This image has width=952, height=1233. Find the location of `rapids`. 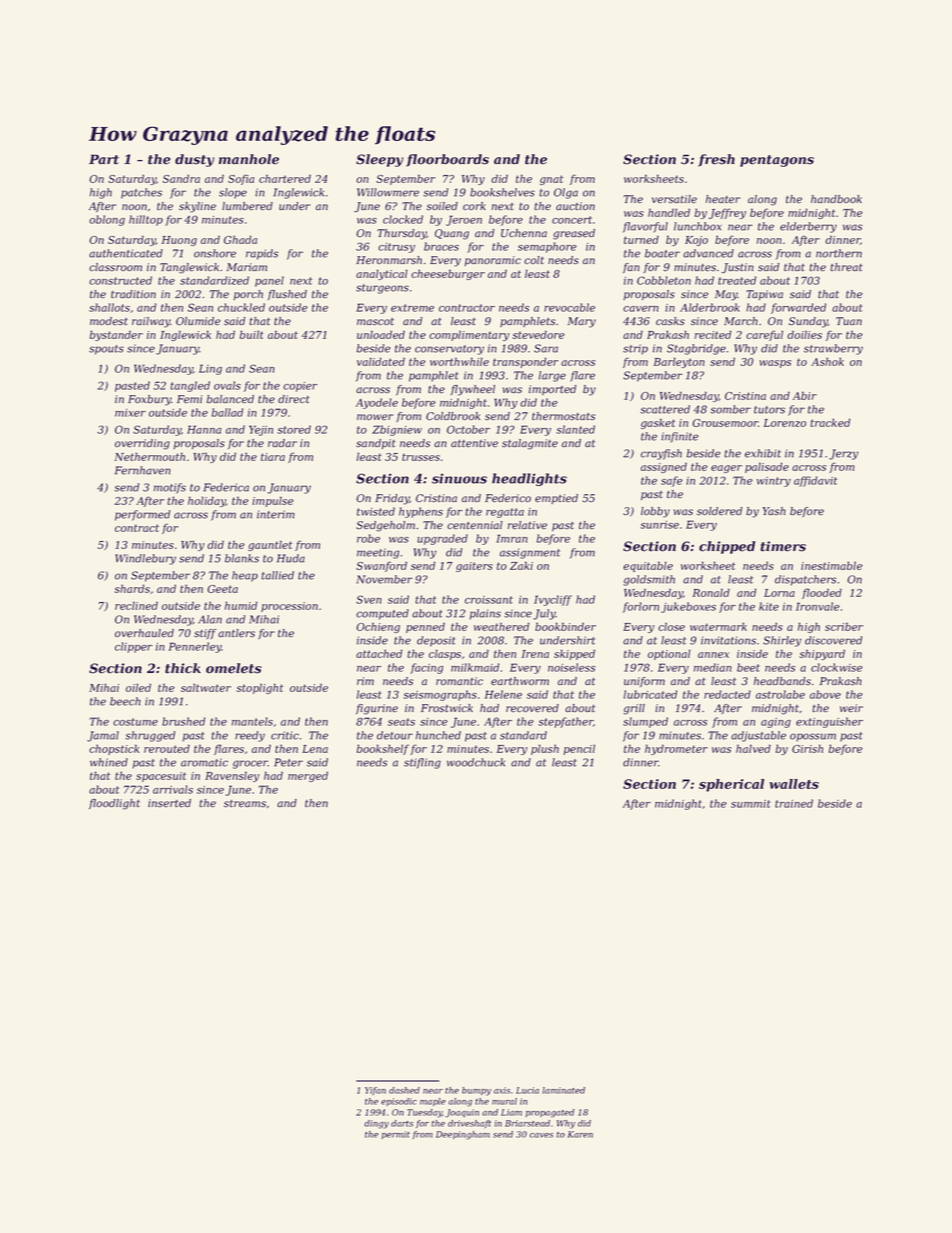

rapids is located at coordinates (262, 254).
